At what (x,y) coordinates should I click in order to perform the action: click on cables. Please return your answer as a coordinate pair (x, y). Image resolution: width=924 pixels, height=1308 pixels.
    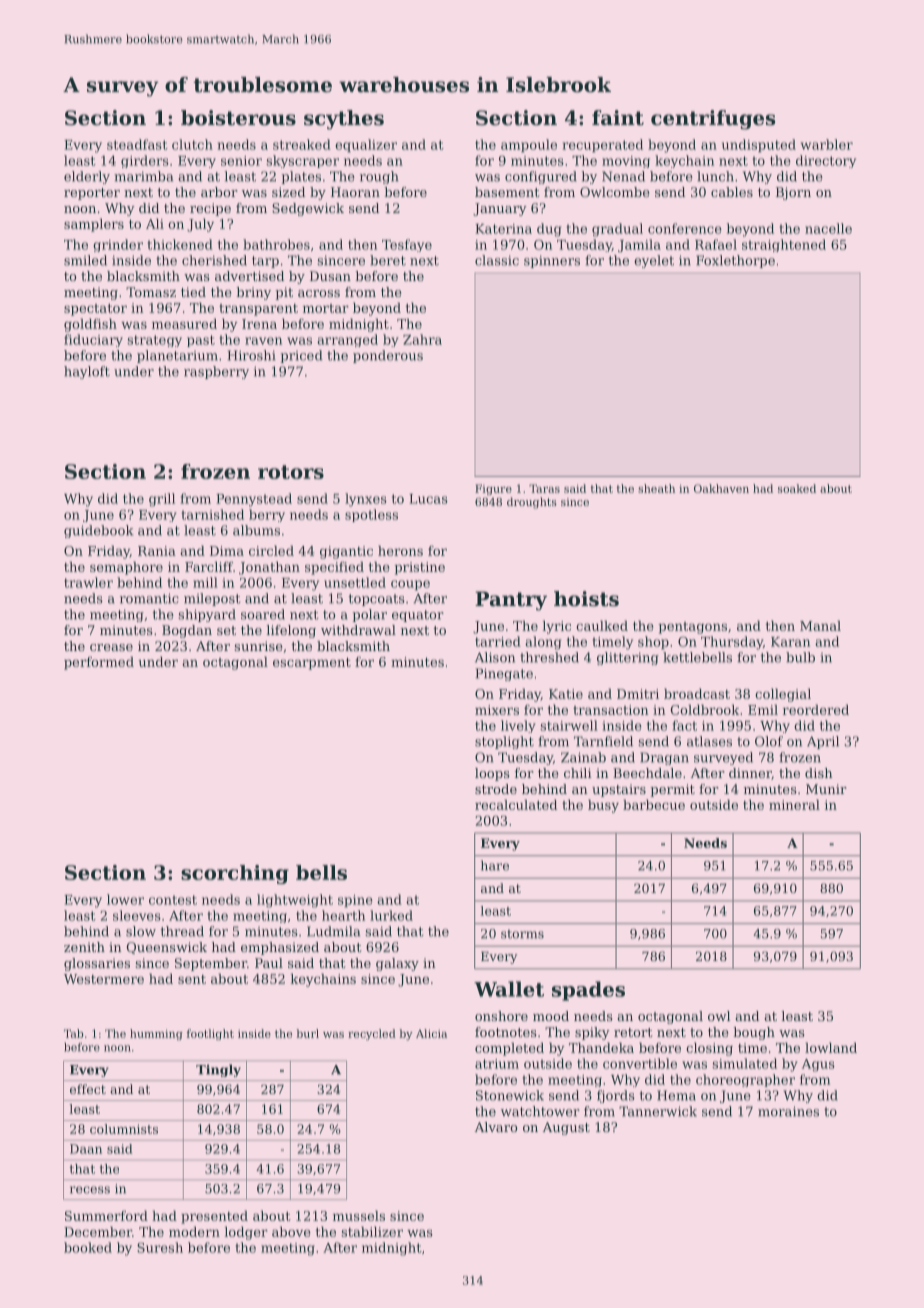
    Looking at the image, I should click on (732, 192).
